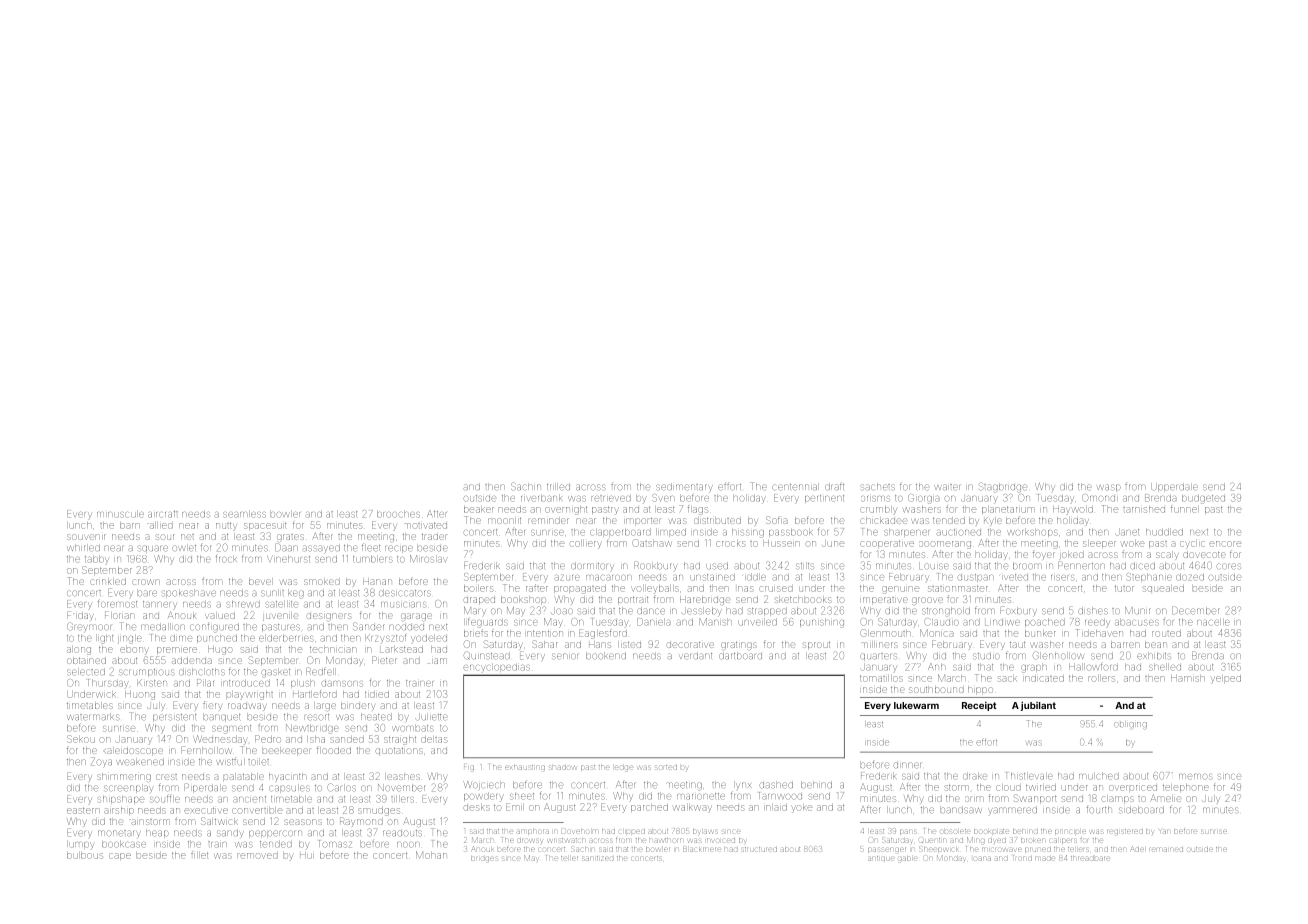 The width and height of the screenshot is (1308, 924). Describe the element at coordinates (794, 487) in the screenshot. I see `centennial` at that location.
